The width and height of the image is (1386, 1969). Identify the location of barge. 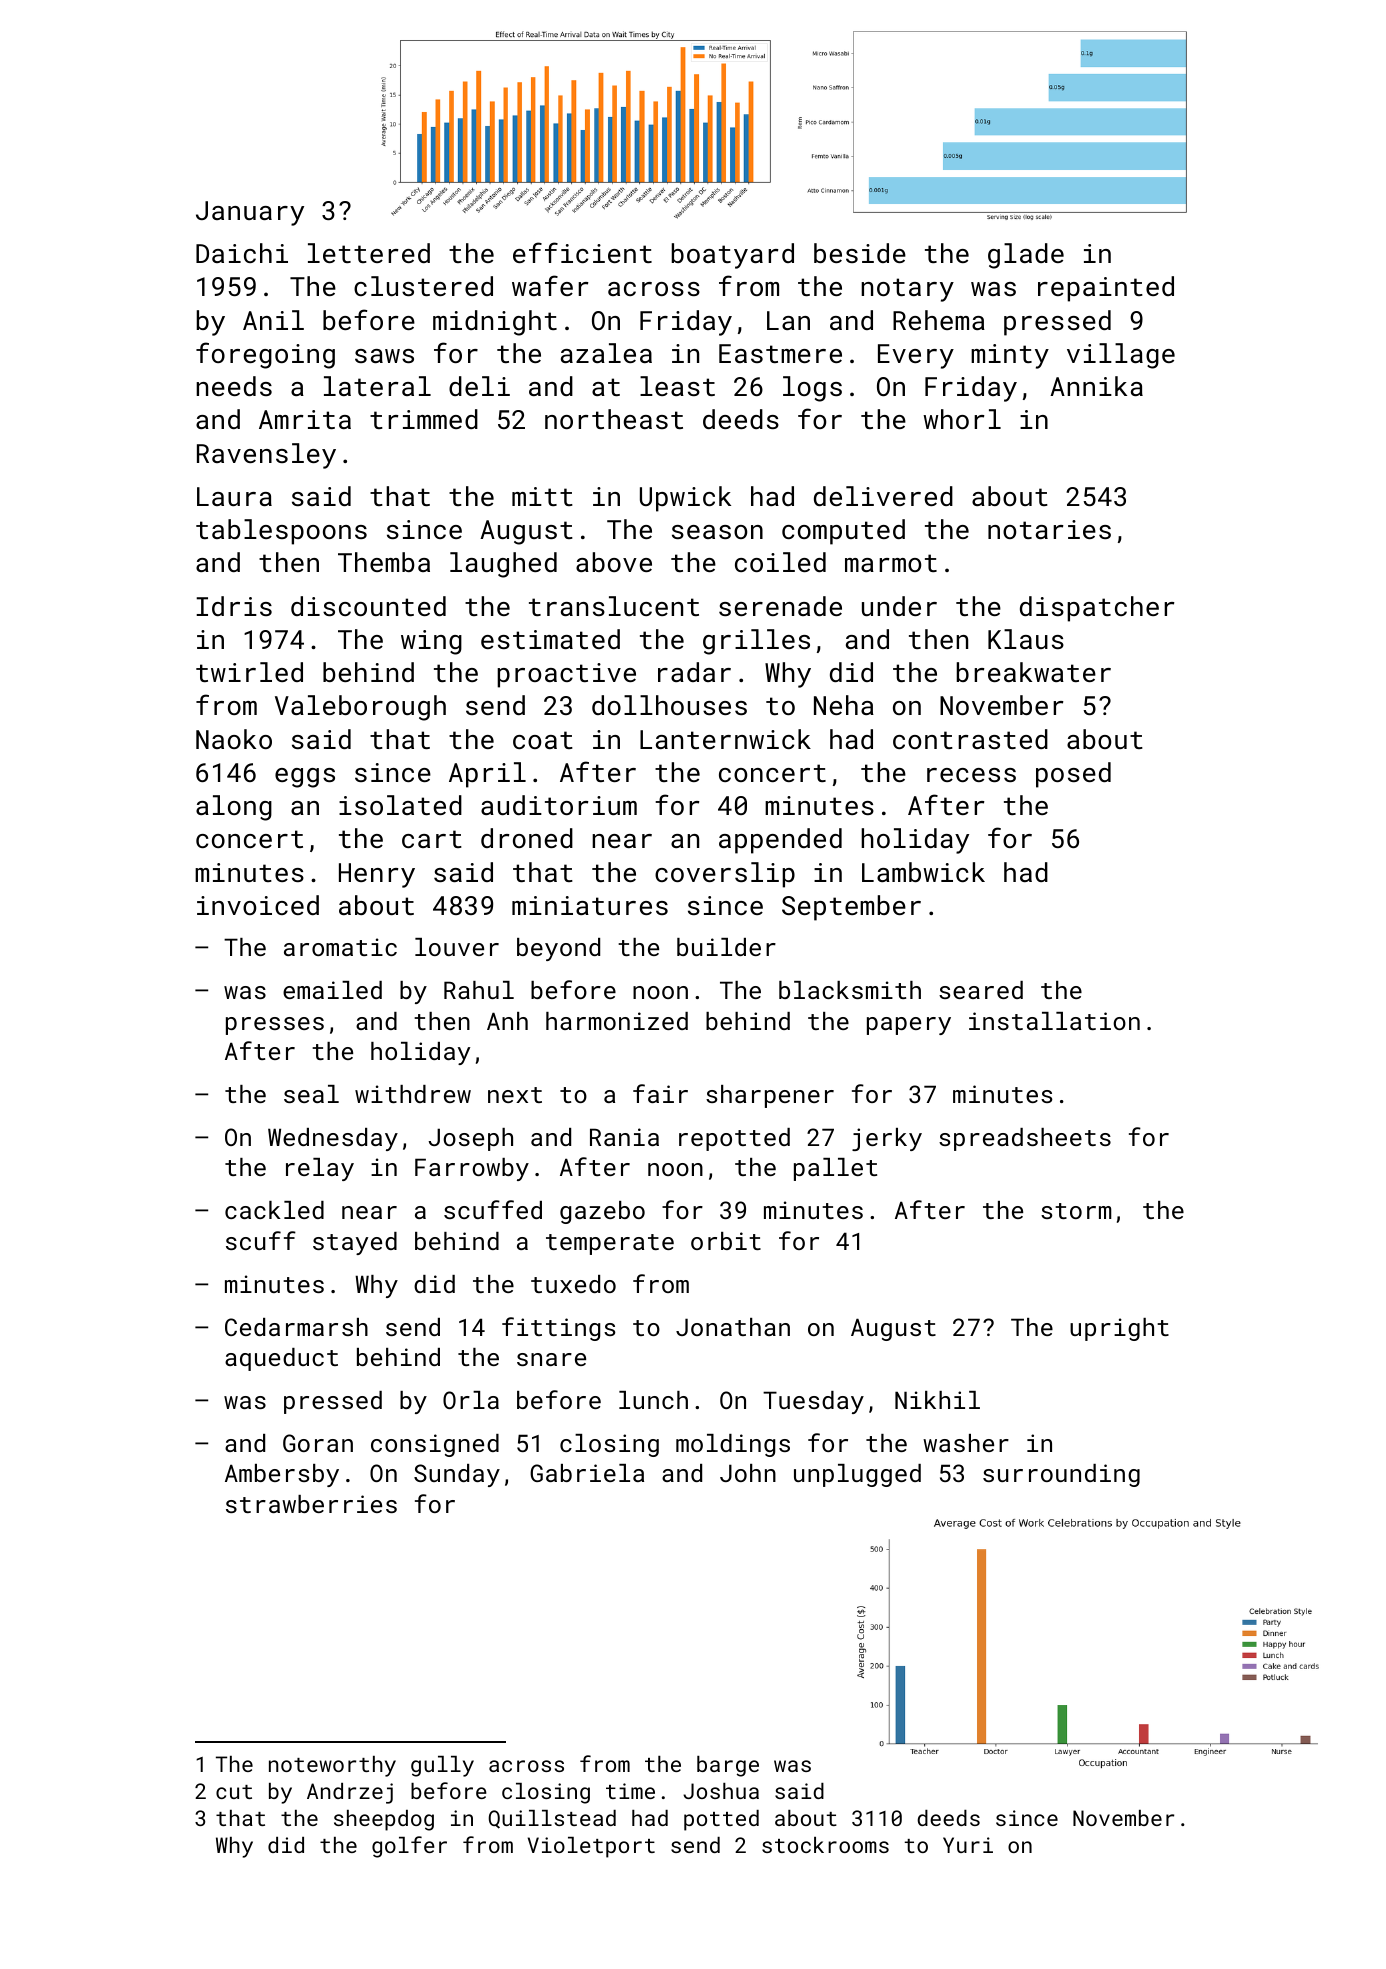
(728, 1766).
